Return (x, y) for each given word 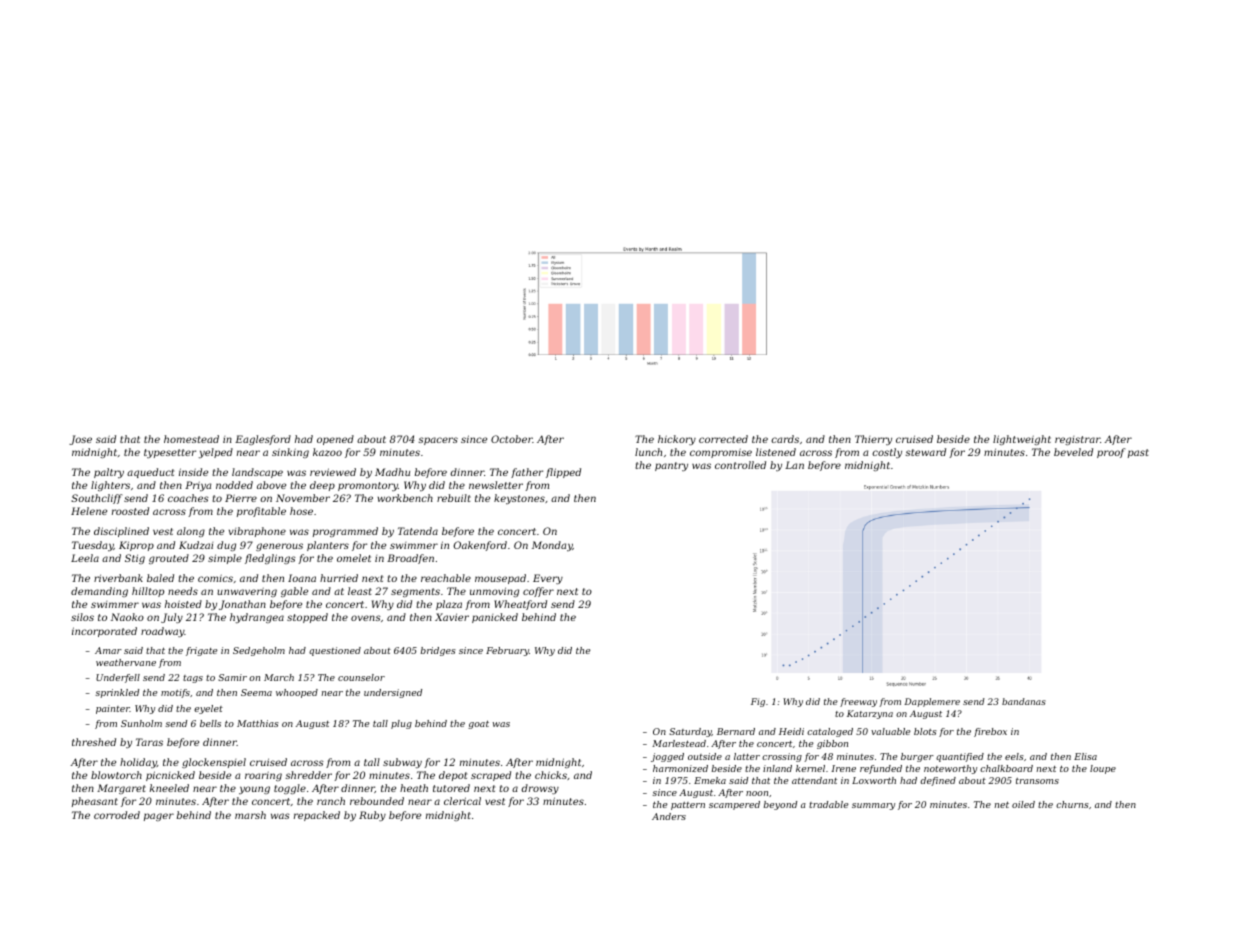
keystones (519, 499)
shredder (308, 775)
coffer (538, 592)
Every (548, 579)
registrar (1077, 440)
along (191, 532)
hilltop (148, 592)
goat (478, 724)
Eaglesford (263, 440)
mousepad (500, 579)
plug (401, 724)
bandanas (1024, 701)
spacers (438, 441)
